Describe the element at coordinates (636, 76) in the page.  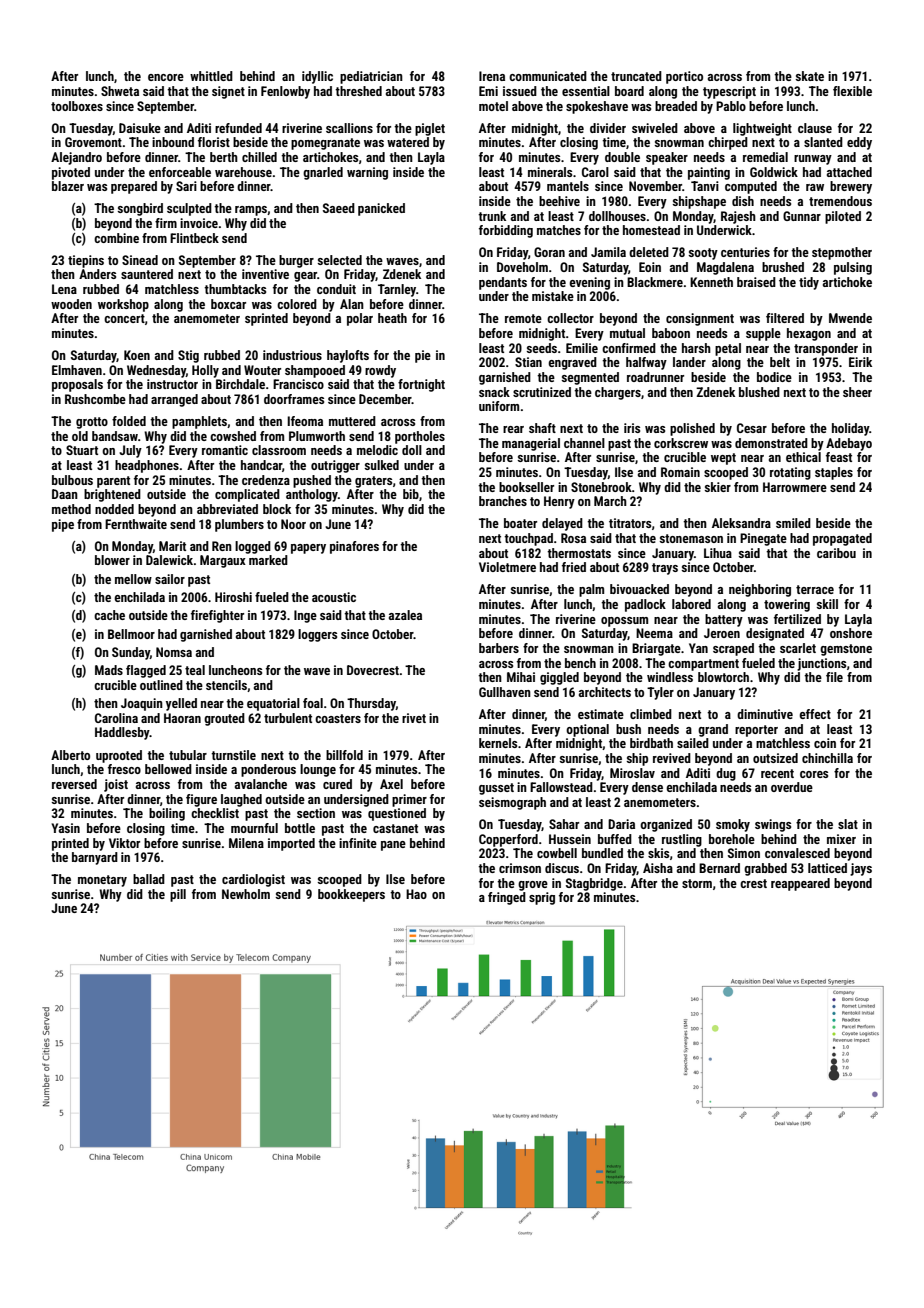
I see `truncated` at that location.
